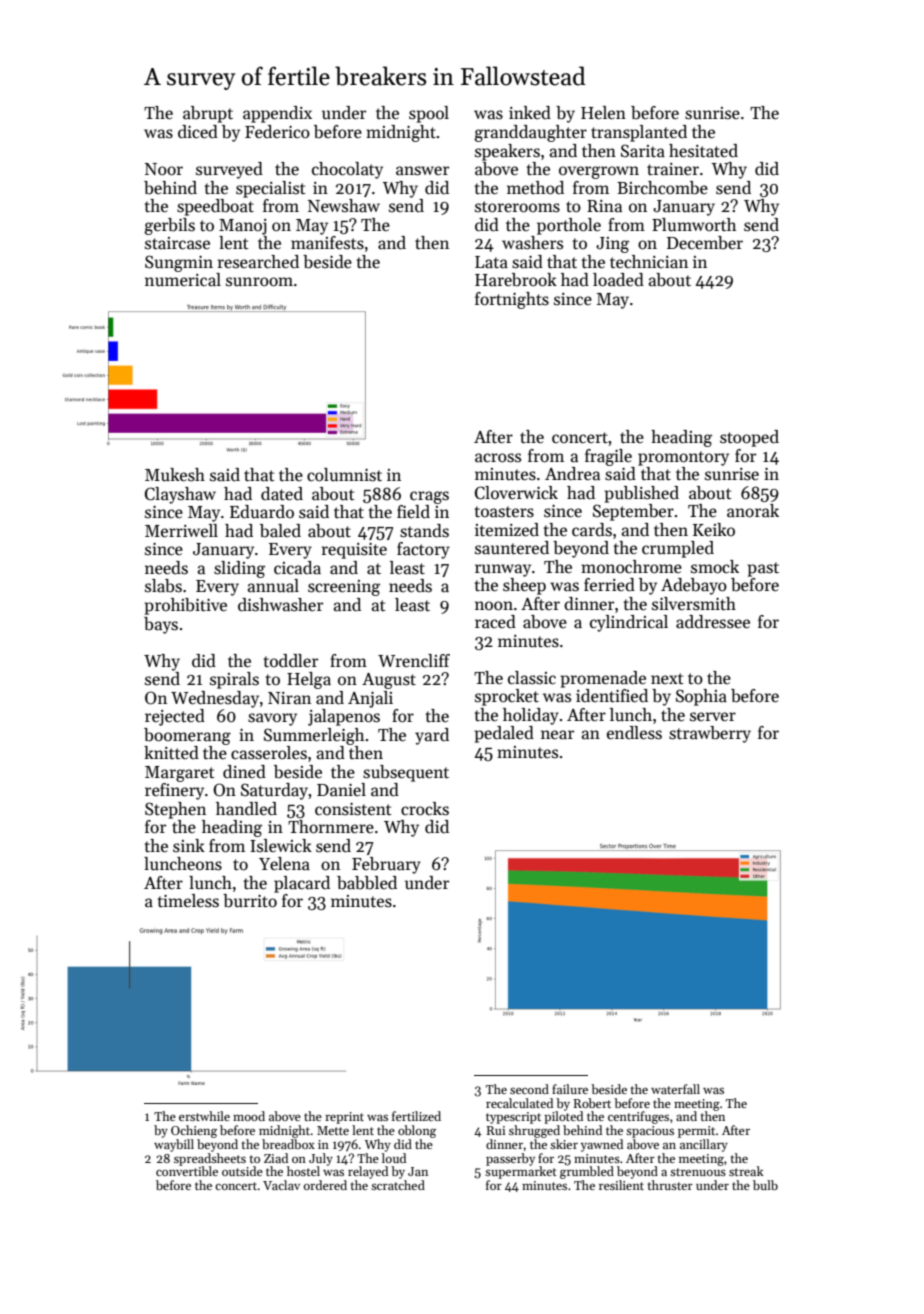  Describe the element at coordinates (641, 494) in the screenshot. I see `published` at that location.
